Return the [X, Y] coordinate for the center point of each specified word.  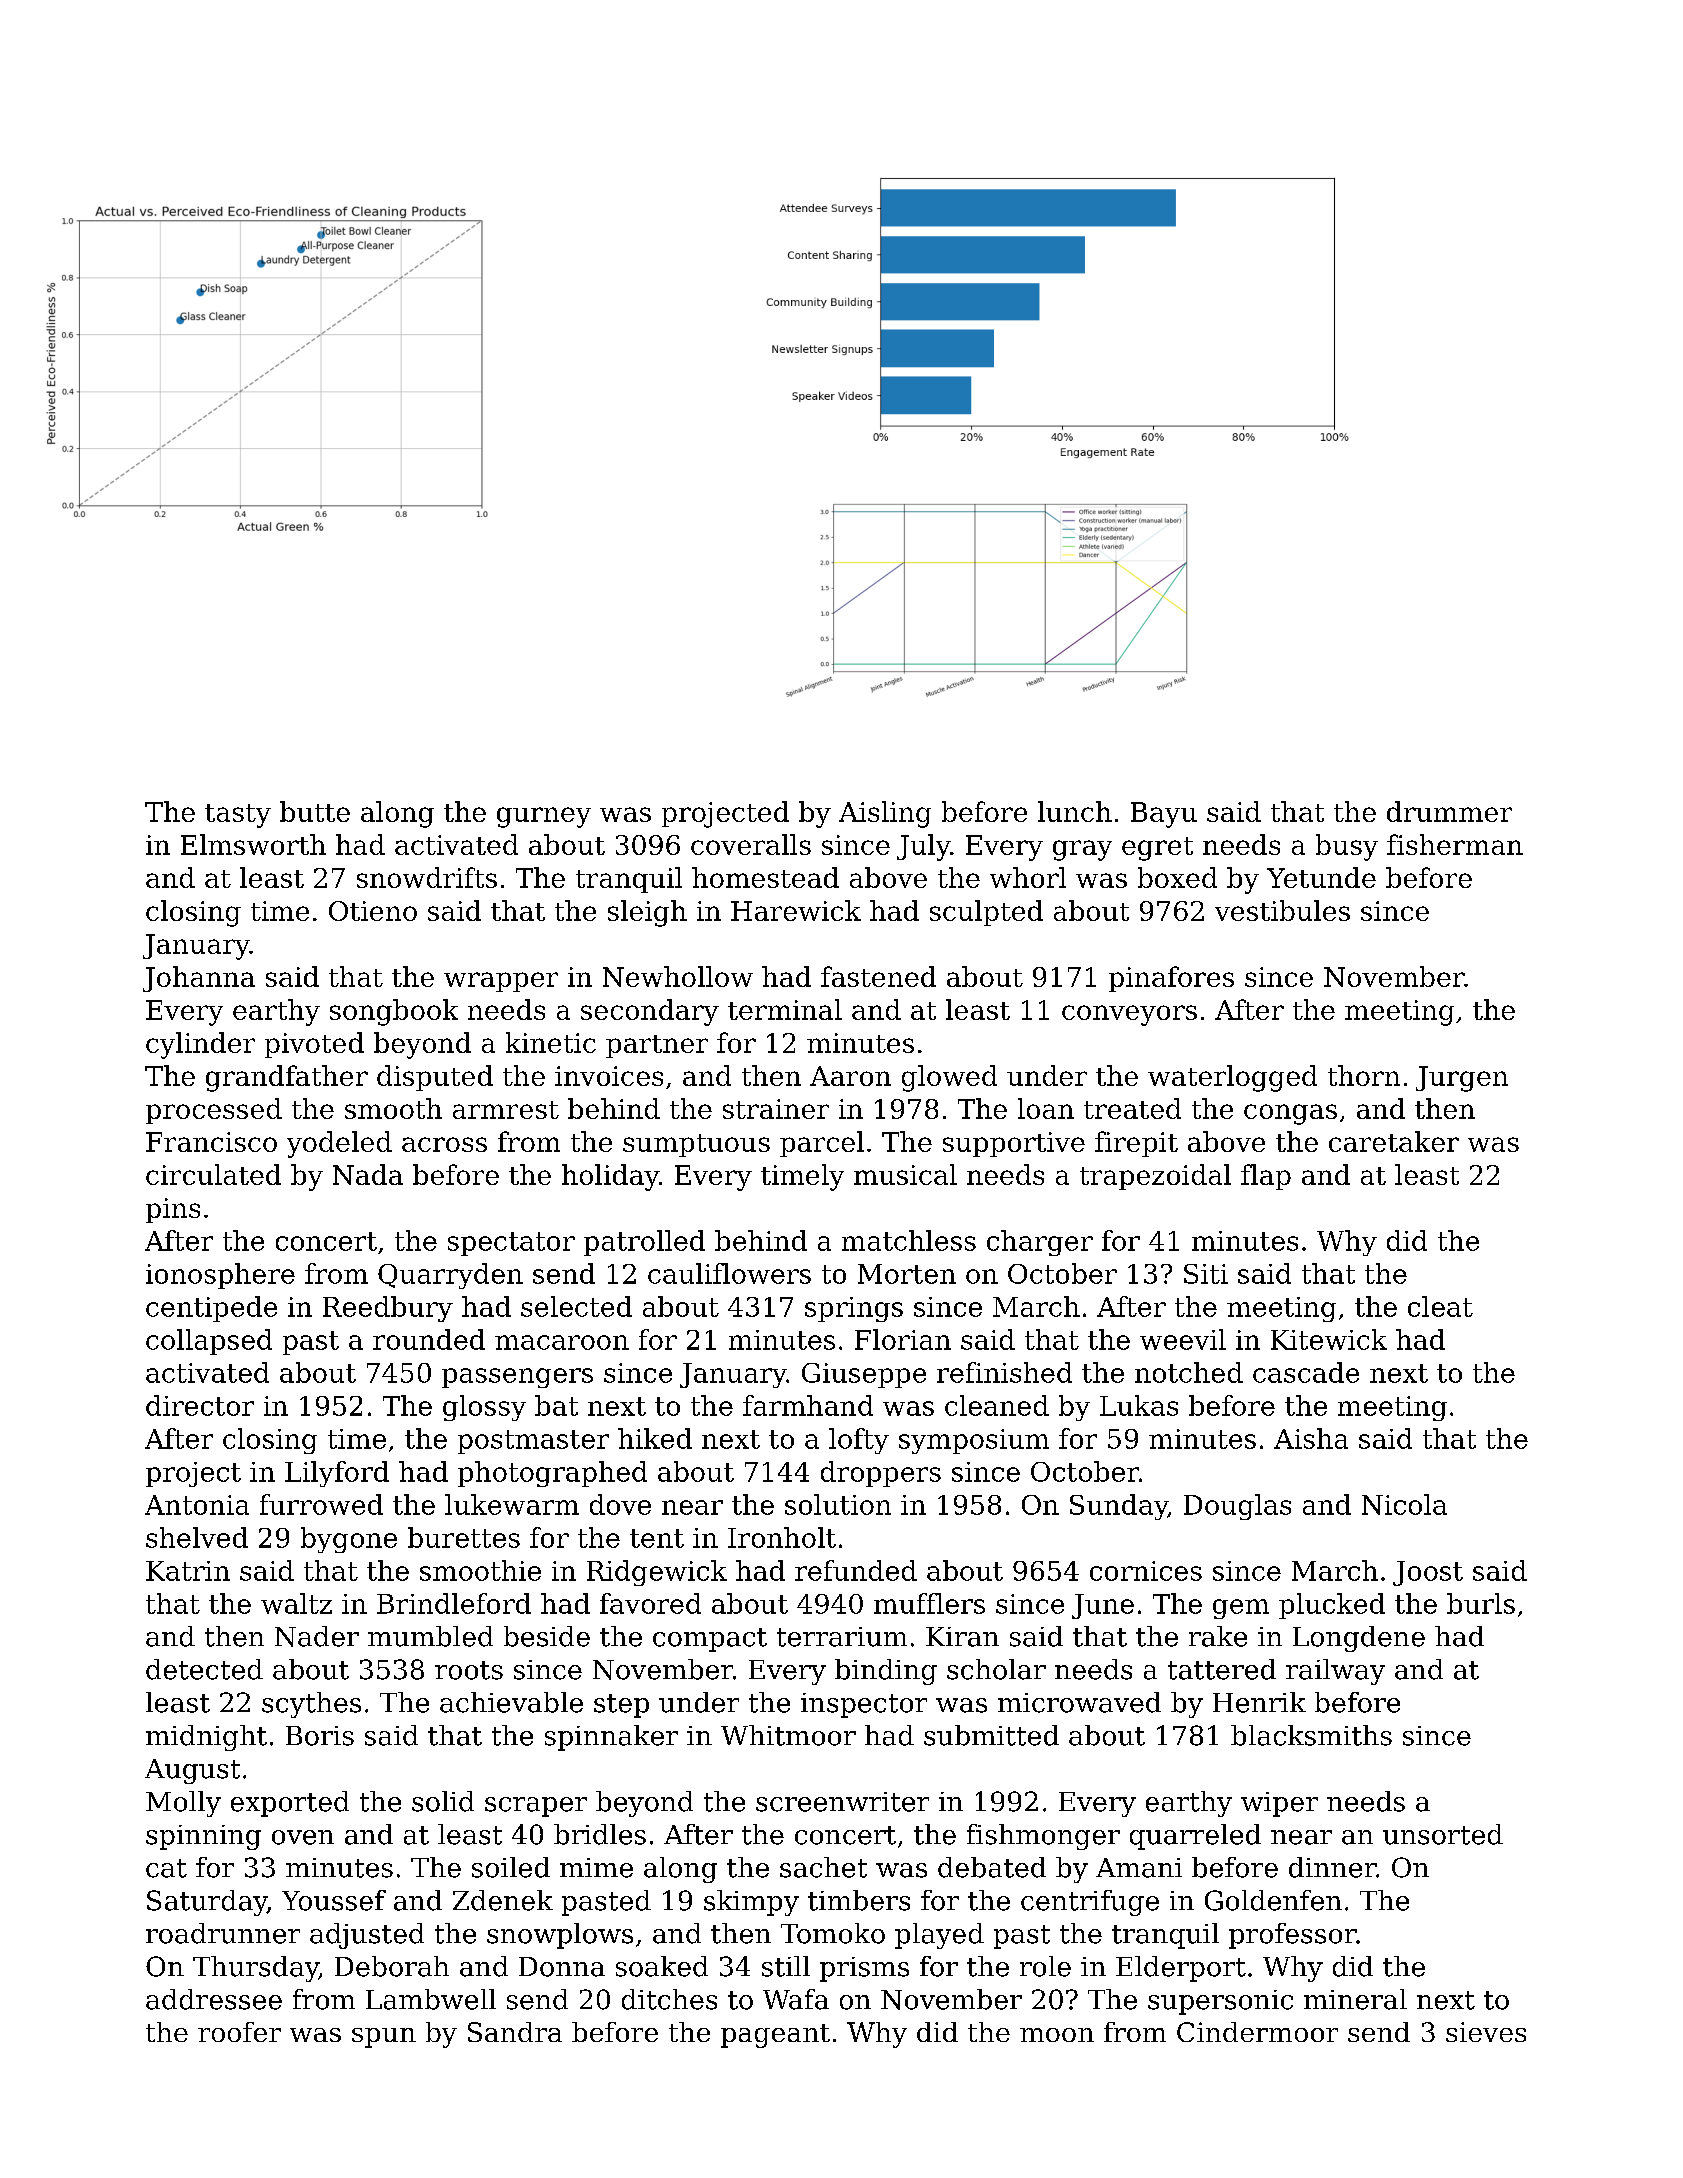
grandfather [287, 1078]
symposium [974, 1441]
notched [1189, 1372]
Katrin [188, 1571]
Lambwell [431, 1999]
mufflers [929, 1603]
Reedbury [388, 1309]
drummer [1449, 811]
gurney [544, 817]
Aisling [885, 814]
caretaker [1394, 1141]
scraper [536, 1807]
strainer [776, 1109]
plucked [1332, 1606]
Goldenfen [1273, 1900]
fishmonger [1043, 1837]
